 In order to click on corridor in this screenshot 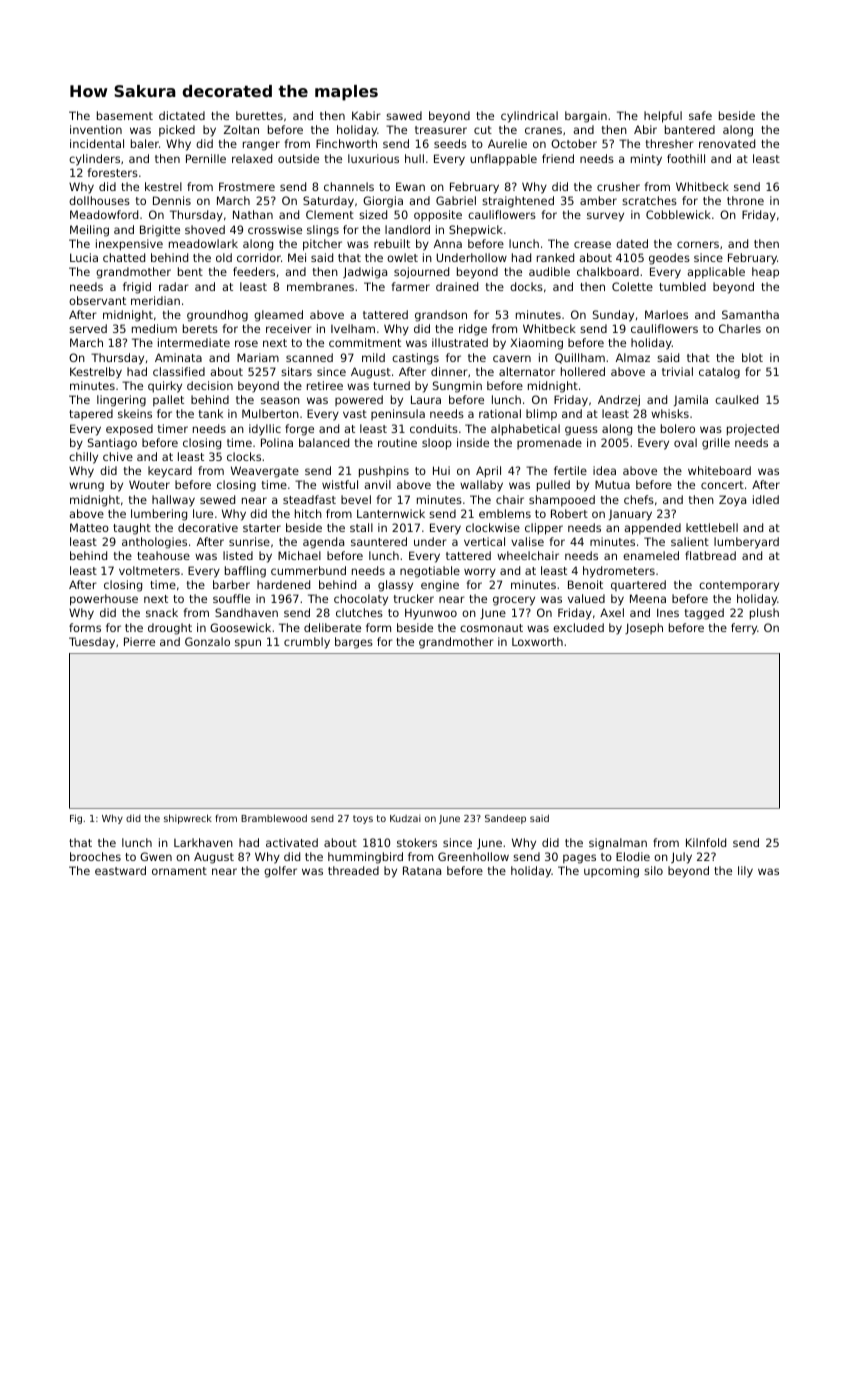, I will do `click(259, 257)`.
